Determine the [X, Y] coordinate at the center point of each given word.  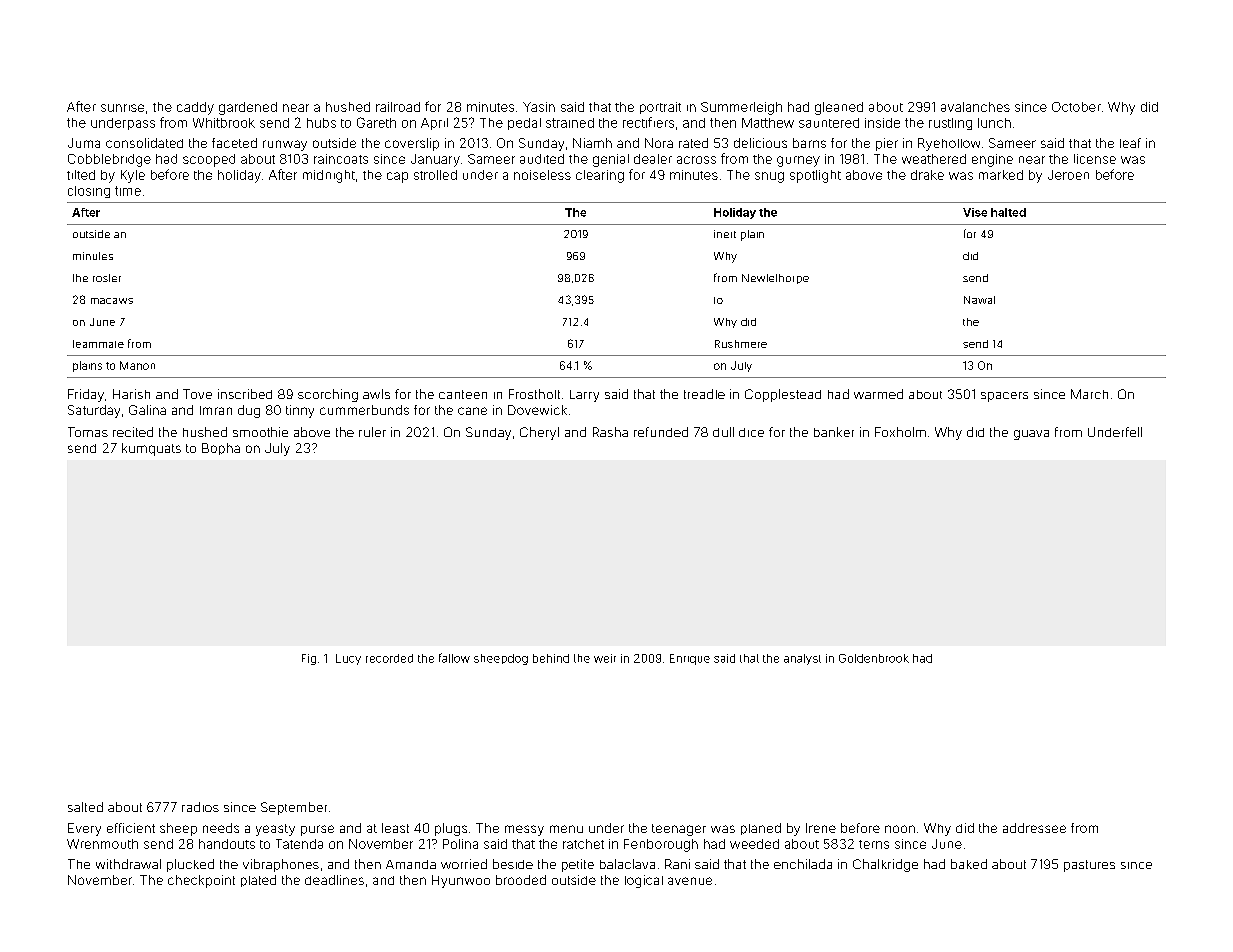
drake [927, 175]
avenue [690, 881]
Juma [84, 143]
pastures [1089, 866]
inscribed [245, 394]
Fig [309, 659]
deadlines [334, 880]
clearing [600, 176]
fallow [454, 658]
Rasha [610, 432]
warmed [878, 394]
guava [1031, 435]
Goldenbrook [874, 658]
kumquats [151, 449]
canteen [463, 394]
